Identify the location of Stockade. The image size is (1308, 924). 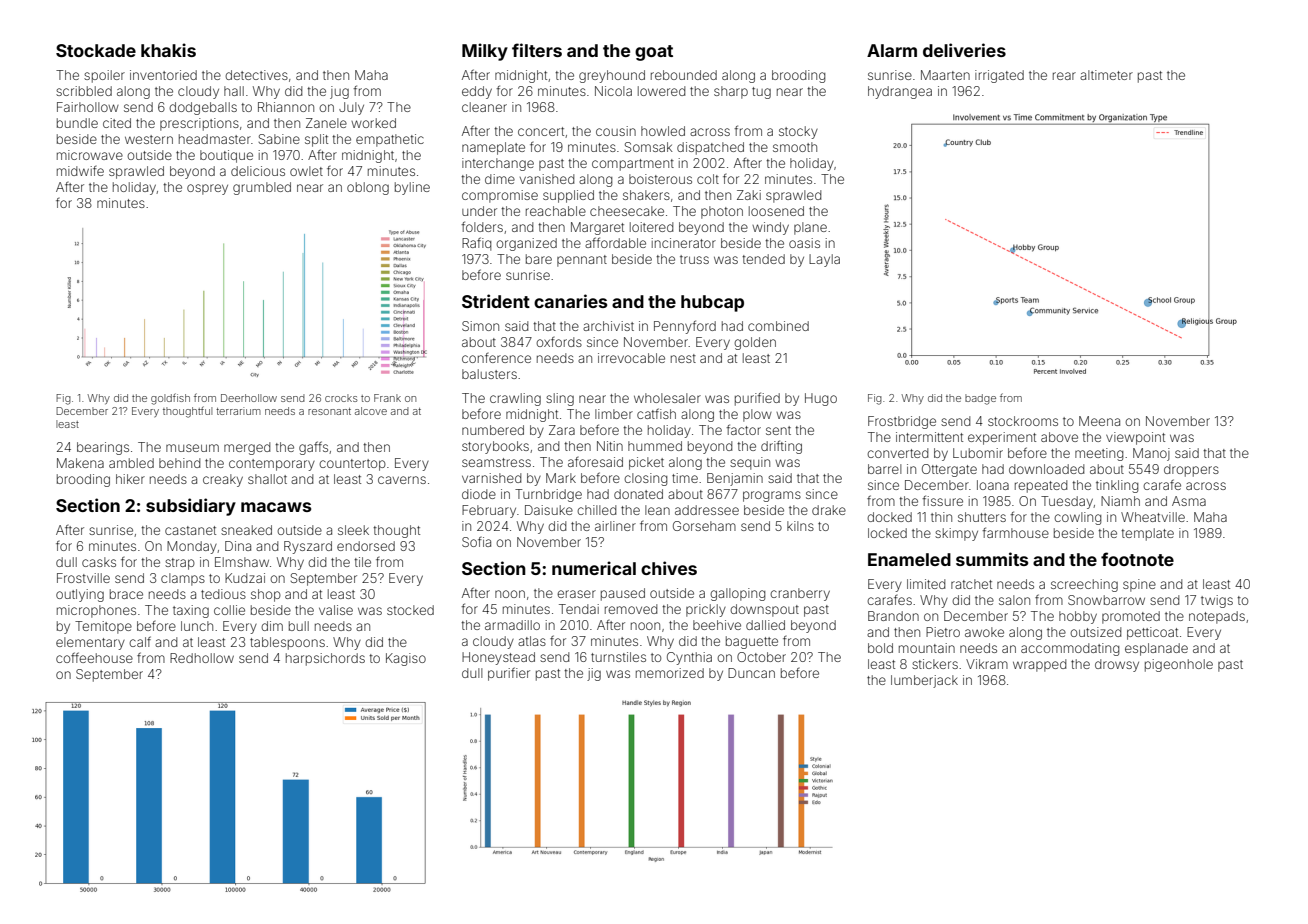
(96, 50).
